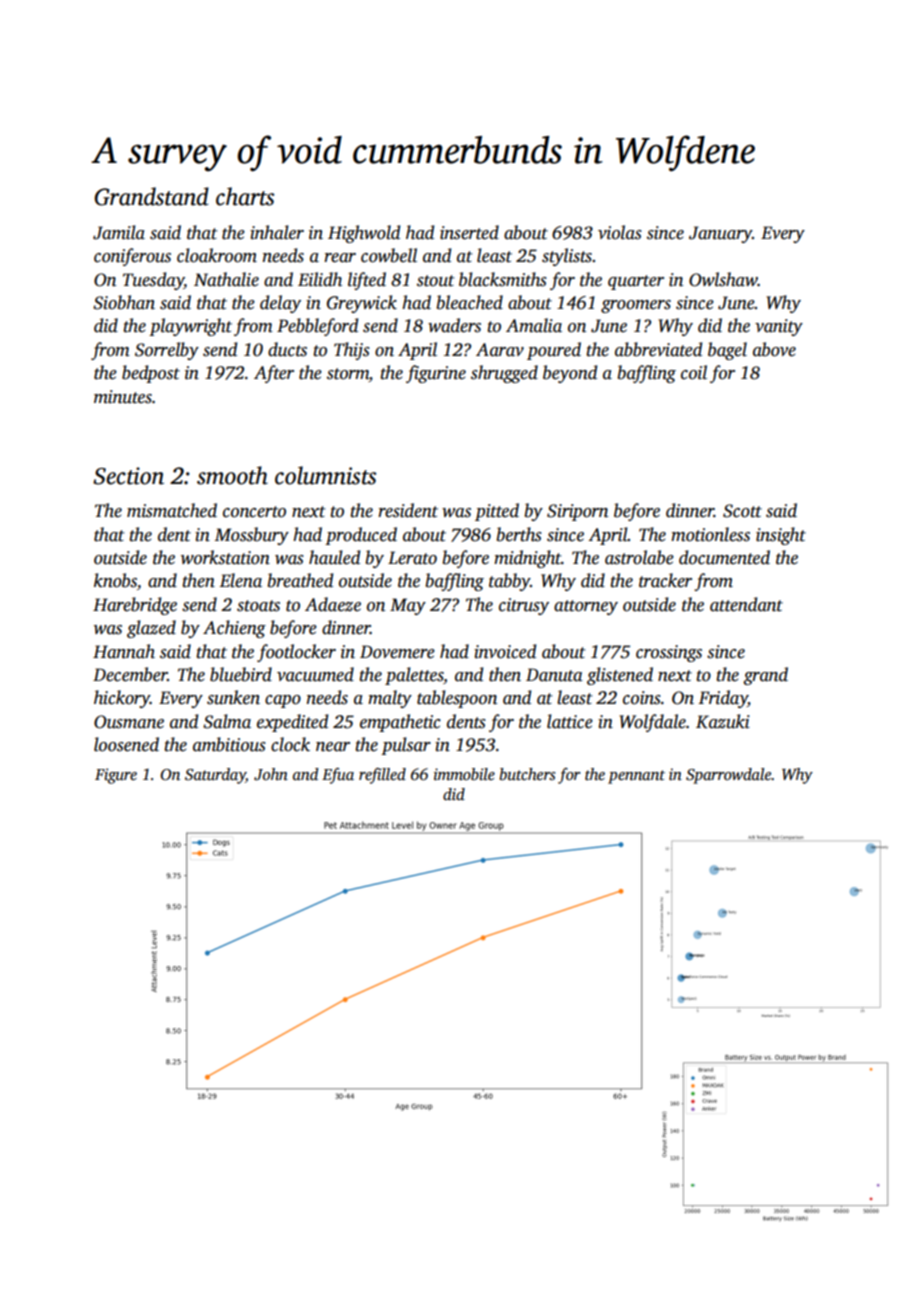 The width and height of the screenshot is (908, 1316). What do you see at coordinates (620, 232) in the screenshot?
I see `violas` at bounding box center [620, 232].
